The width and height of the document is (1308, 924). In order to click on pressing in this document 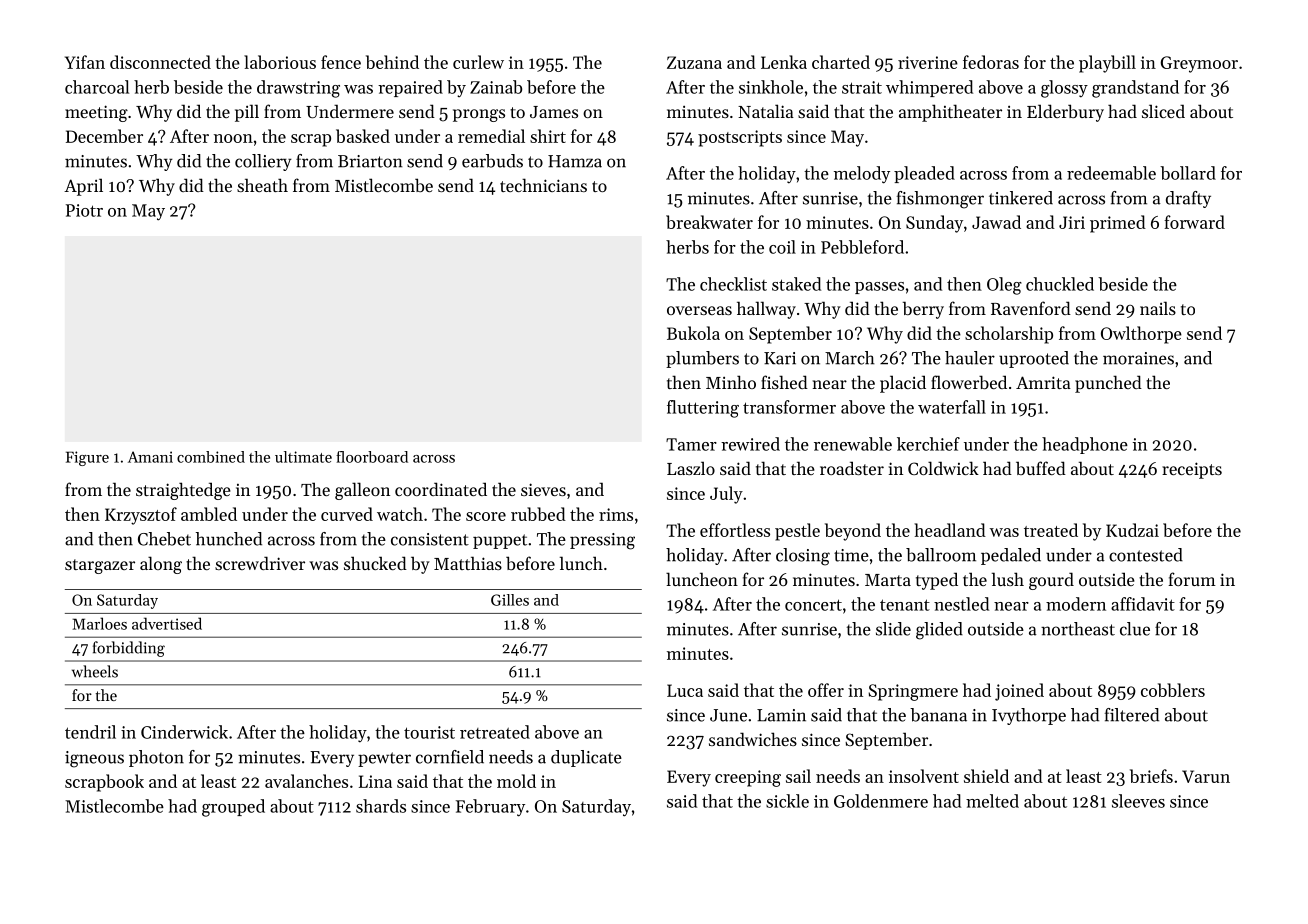, I will do `click(602, 541)`.
